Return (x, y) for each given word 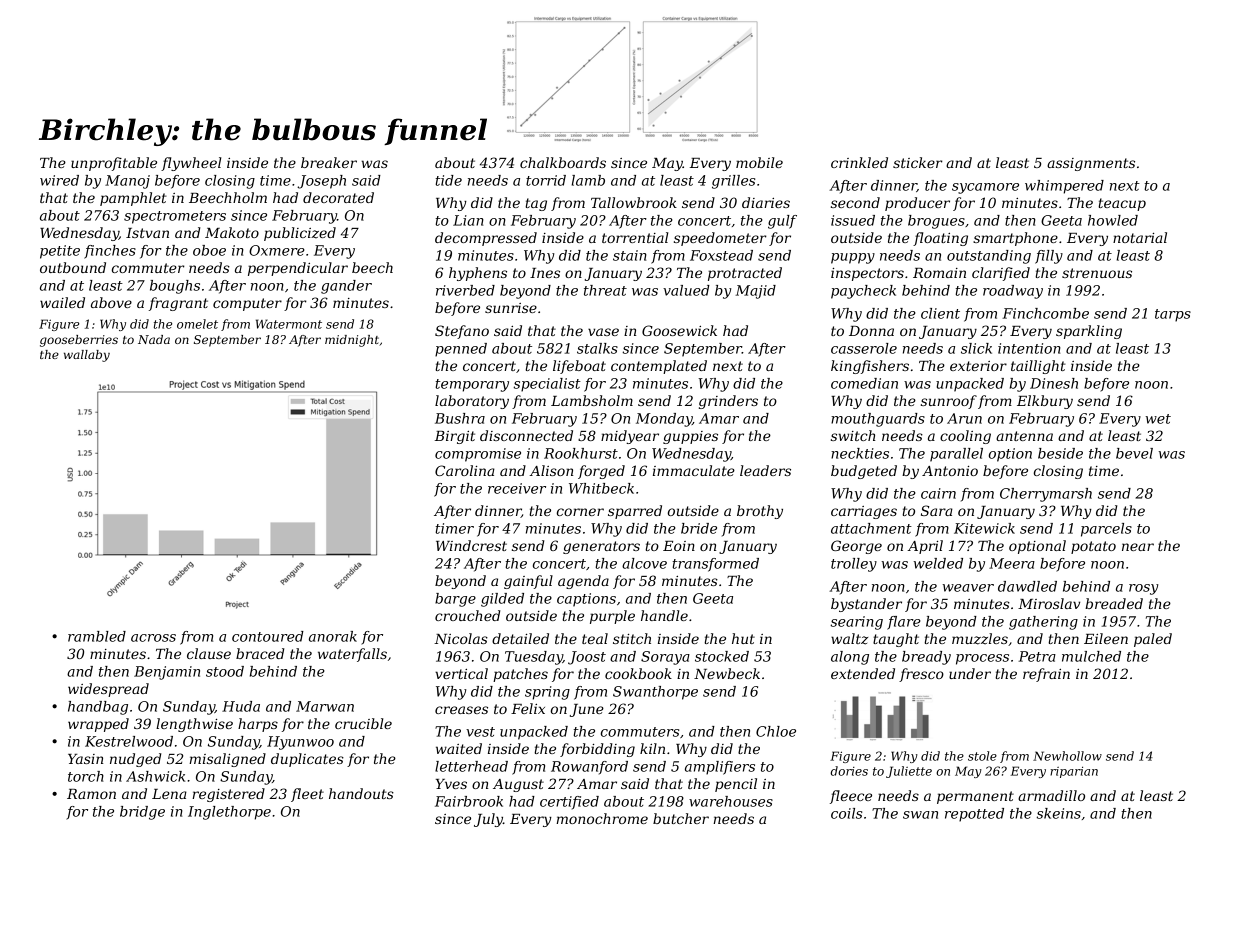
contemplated (659, 367)
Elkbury (1045, 402)
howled (1113, 220)
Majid (755, 292)
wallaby (87, 356)
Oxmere (277, 250)
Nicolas (461, 638)
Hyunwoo (300, 743)
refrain (1046, 675)
